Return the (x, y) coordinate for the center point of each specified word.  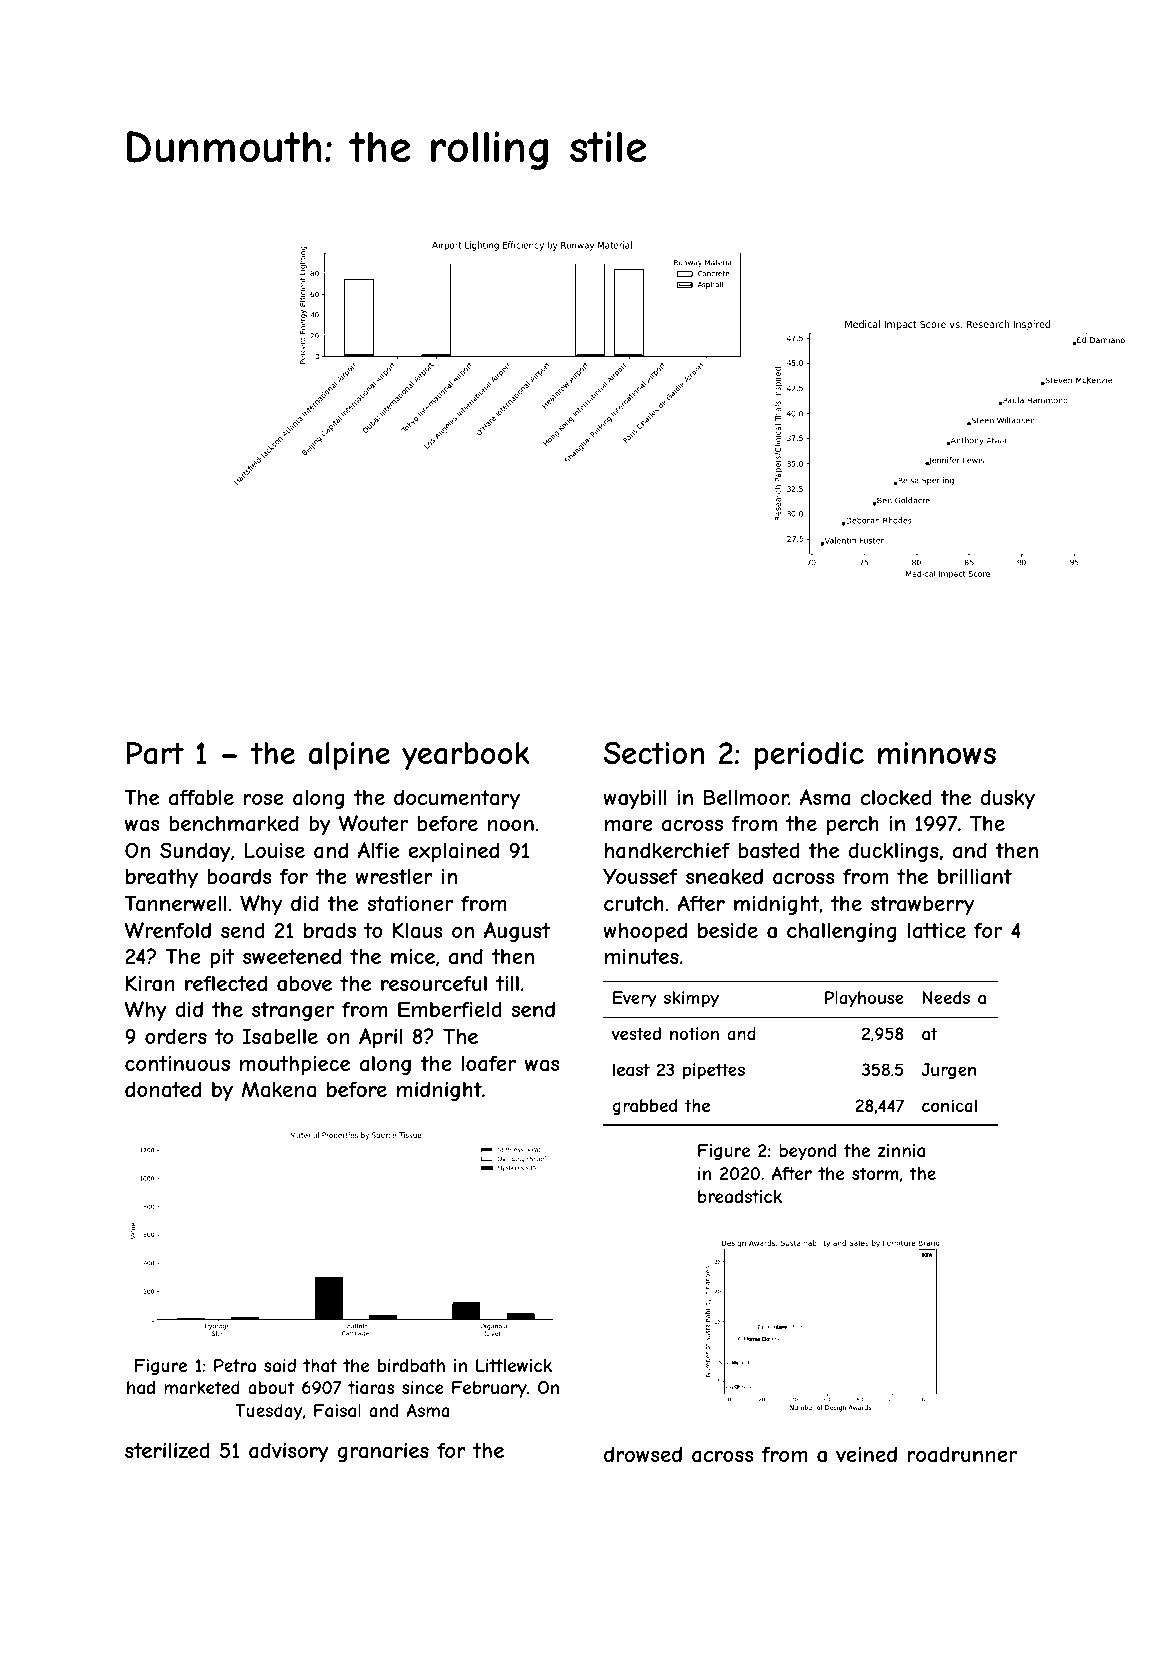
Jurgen (948, 1071)
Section (654, 753)
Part (155, 753)
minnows (937, 753)
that (320, 1365)
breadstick (740, 1196)
